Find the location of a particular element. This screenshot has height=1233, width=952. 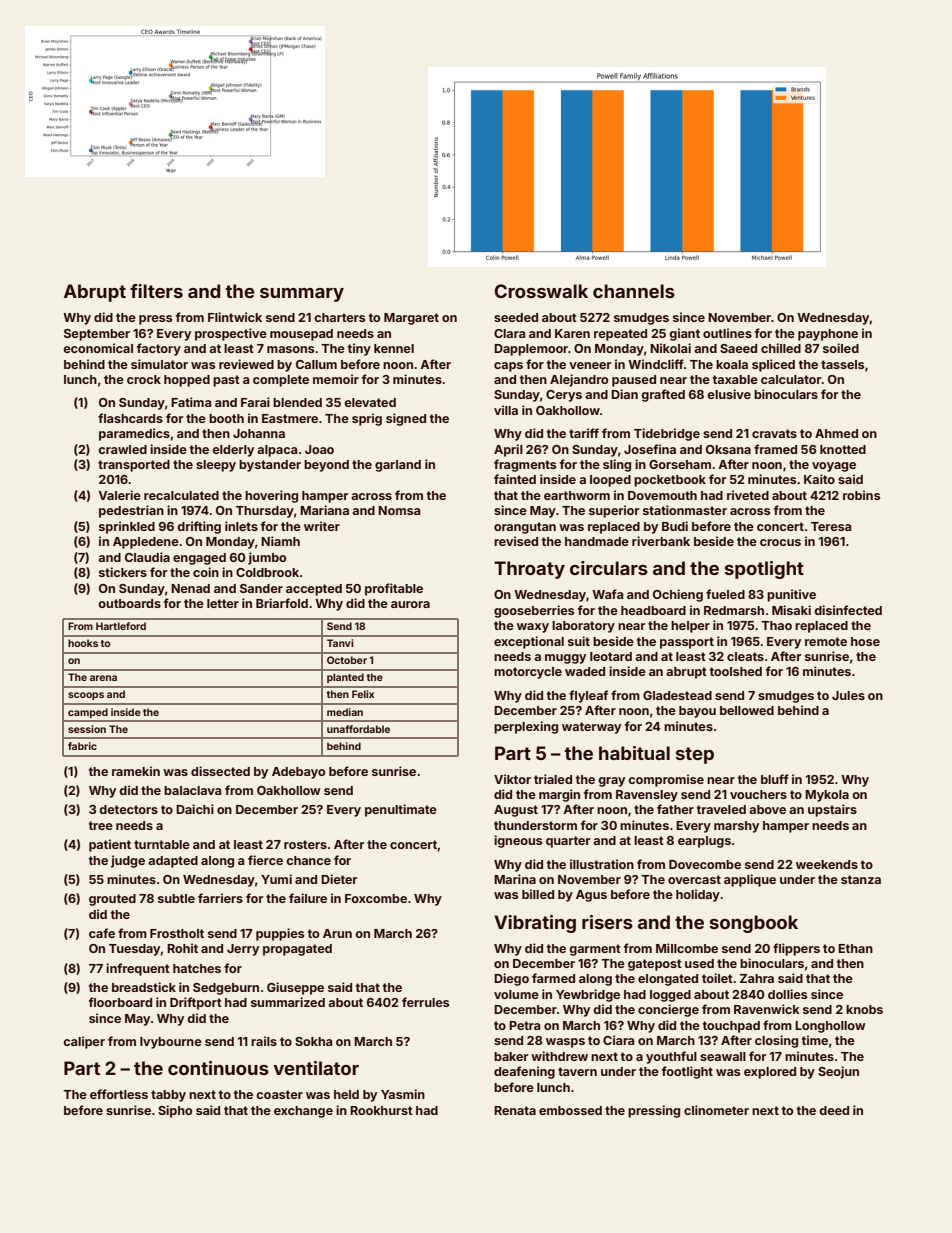

Teresa is located at coordinates (831, 526).
